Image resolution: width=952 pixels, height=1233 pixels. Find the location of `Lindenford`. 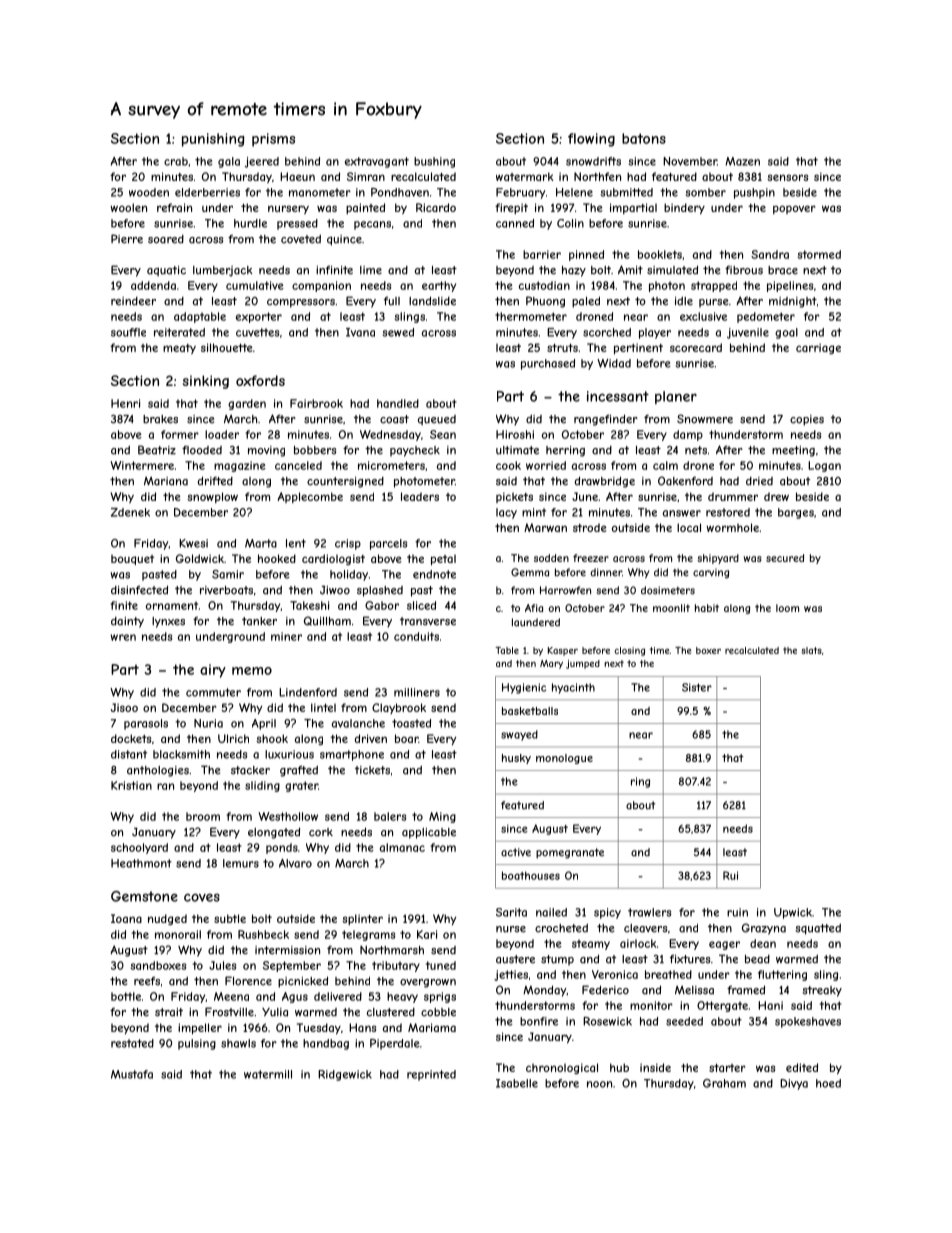

Lindenford is located at coordinates (308, 692).
